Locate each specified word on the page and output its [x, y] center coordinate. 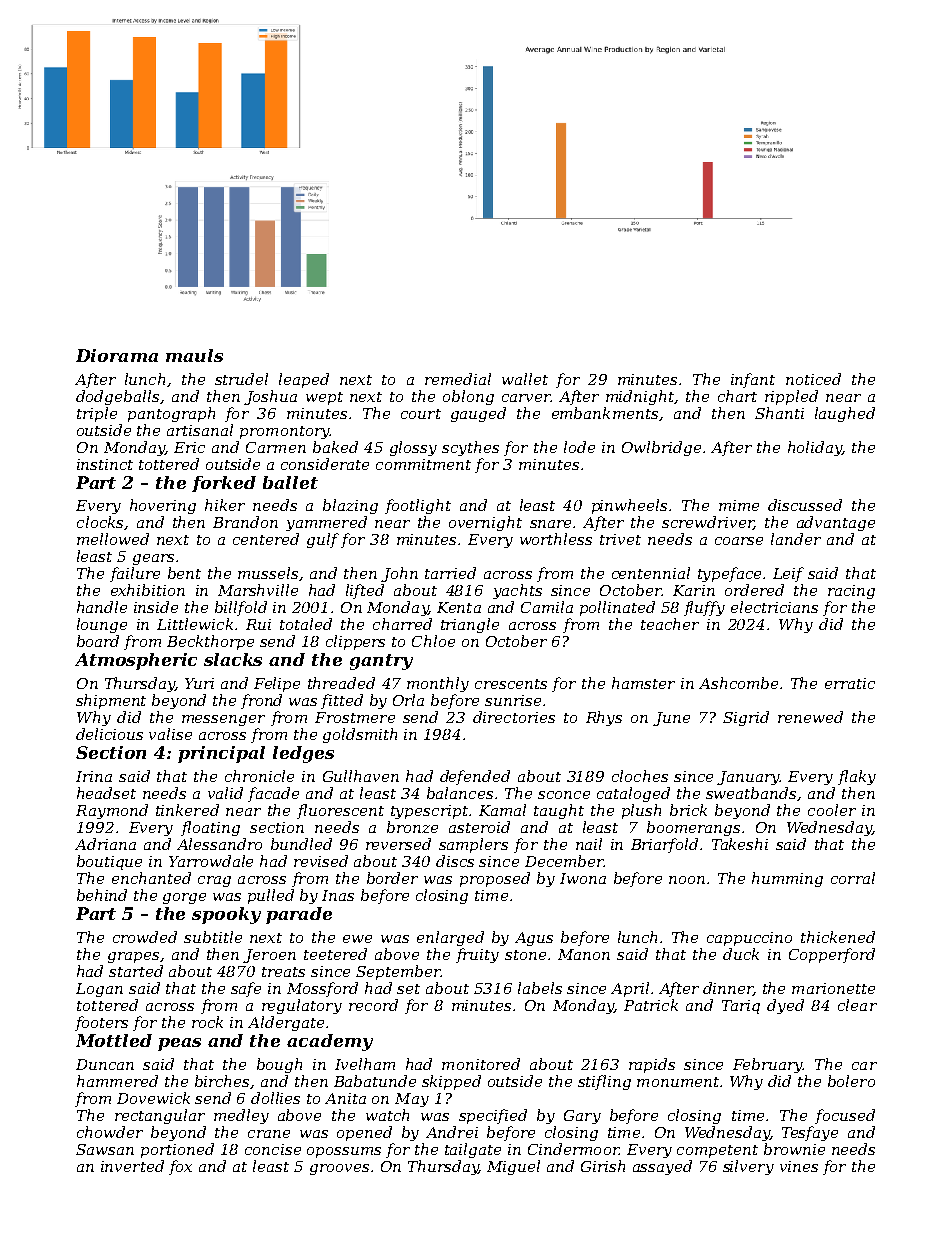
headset [106, 793]
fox [180, 1167]
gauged [478, 414]
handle [102, 607]
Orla [408, 700]
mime [739, 505]
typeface [729, 574]
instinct [105, 464]
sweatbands [751, 793]
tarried [450, 573]
